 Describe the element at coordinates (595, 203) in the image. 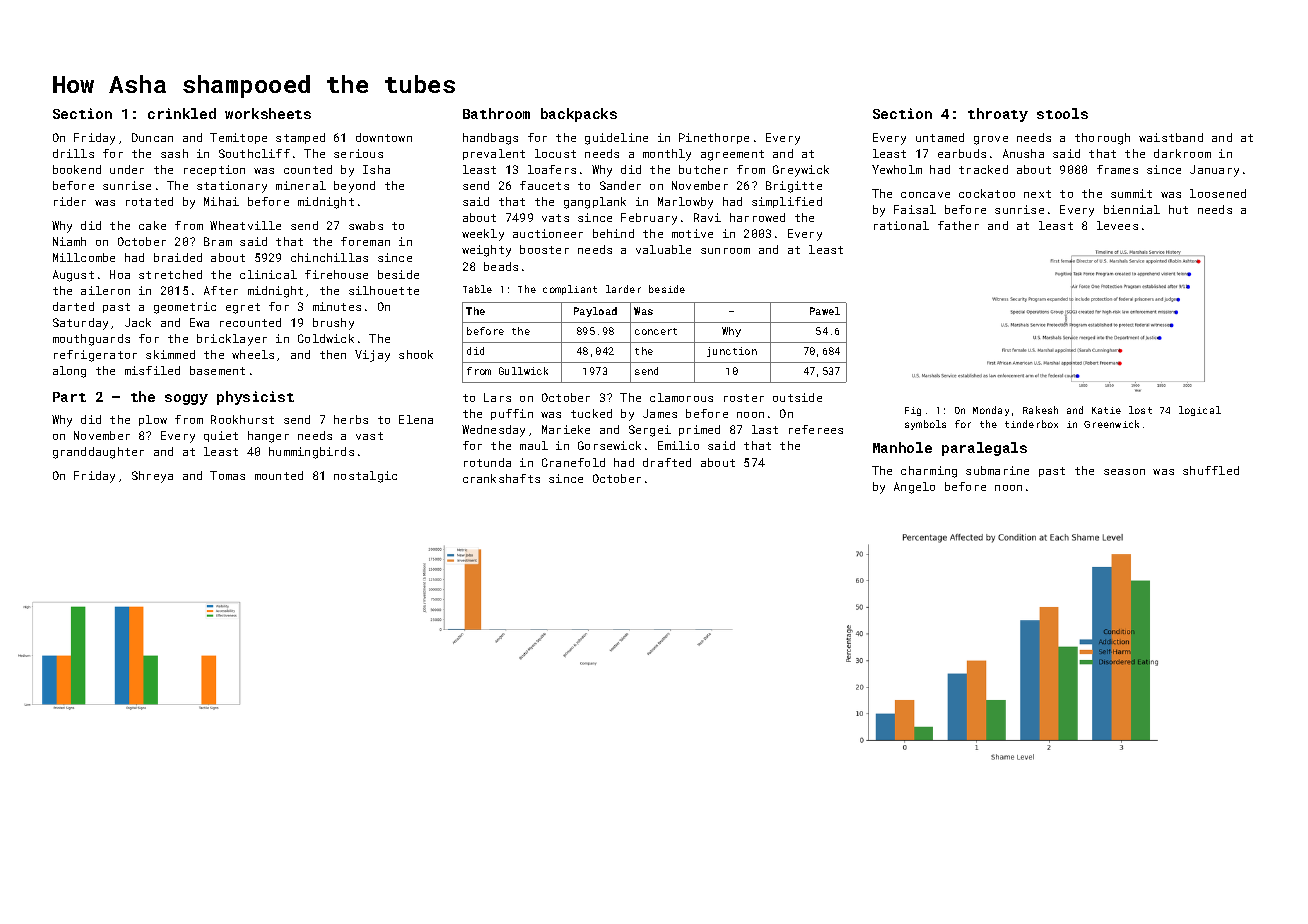

I see `gangplank` at that location.
